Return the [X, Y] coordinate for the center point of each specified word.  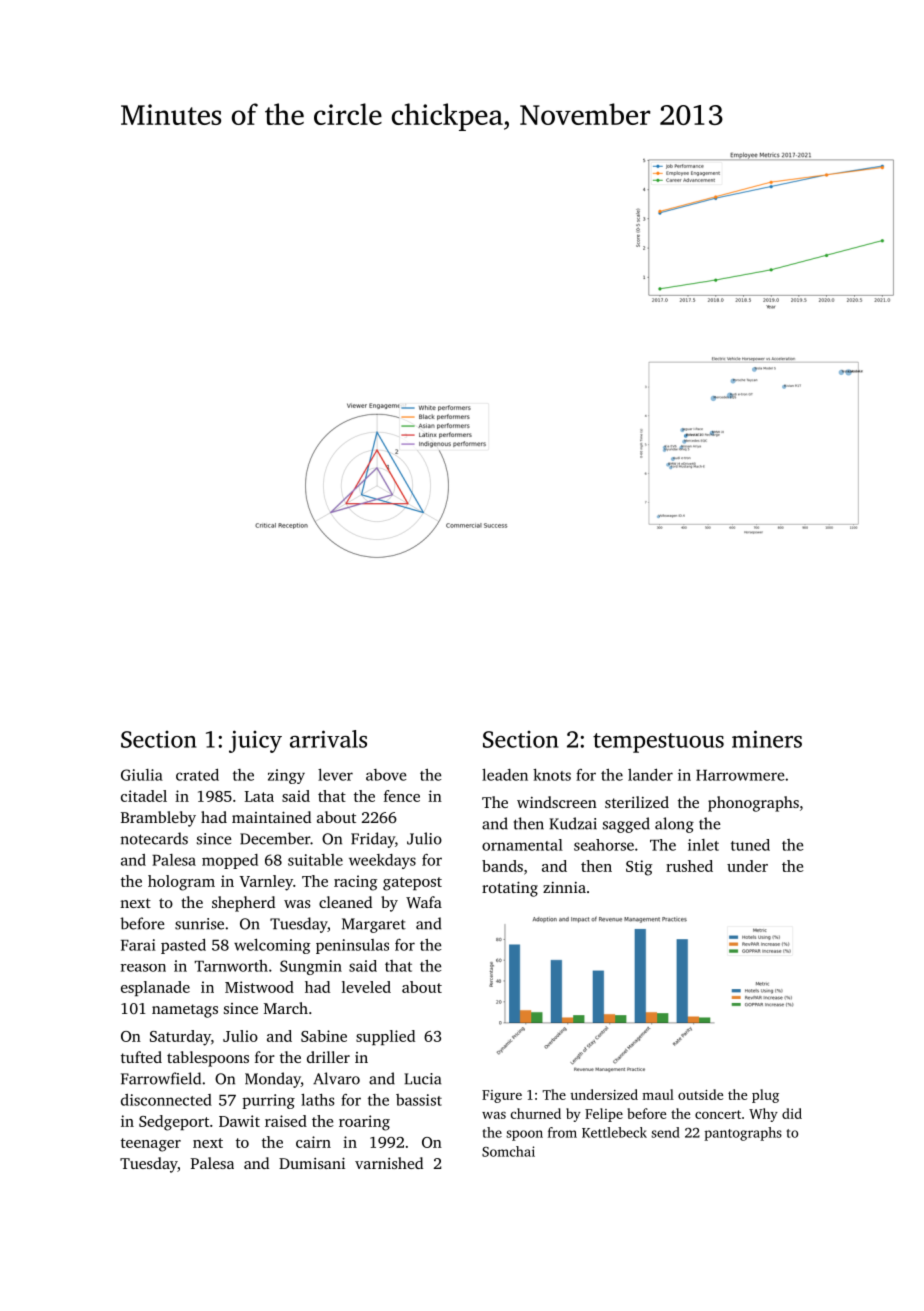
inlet [703, 845]
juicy [255, 741]
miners [767, 739]
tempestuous [658, 743]
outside [700, 1094]
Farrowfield [161, 1078]
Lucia [422, 1079]
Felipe [604, 1115]
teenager [151, 1145]
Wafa [424, 902]
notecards [154, 838]
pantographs [743, 1134]
